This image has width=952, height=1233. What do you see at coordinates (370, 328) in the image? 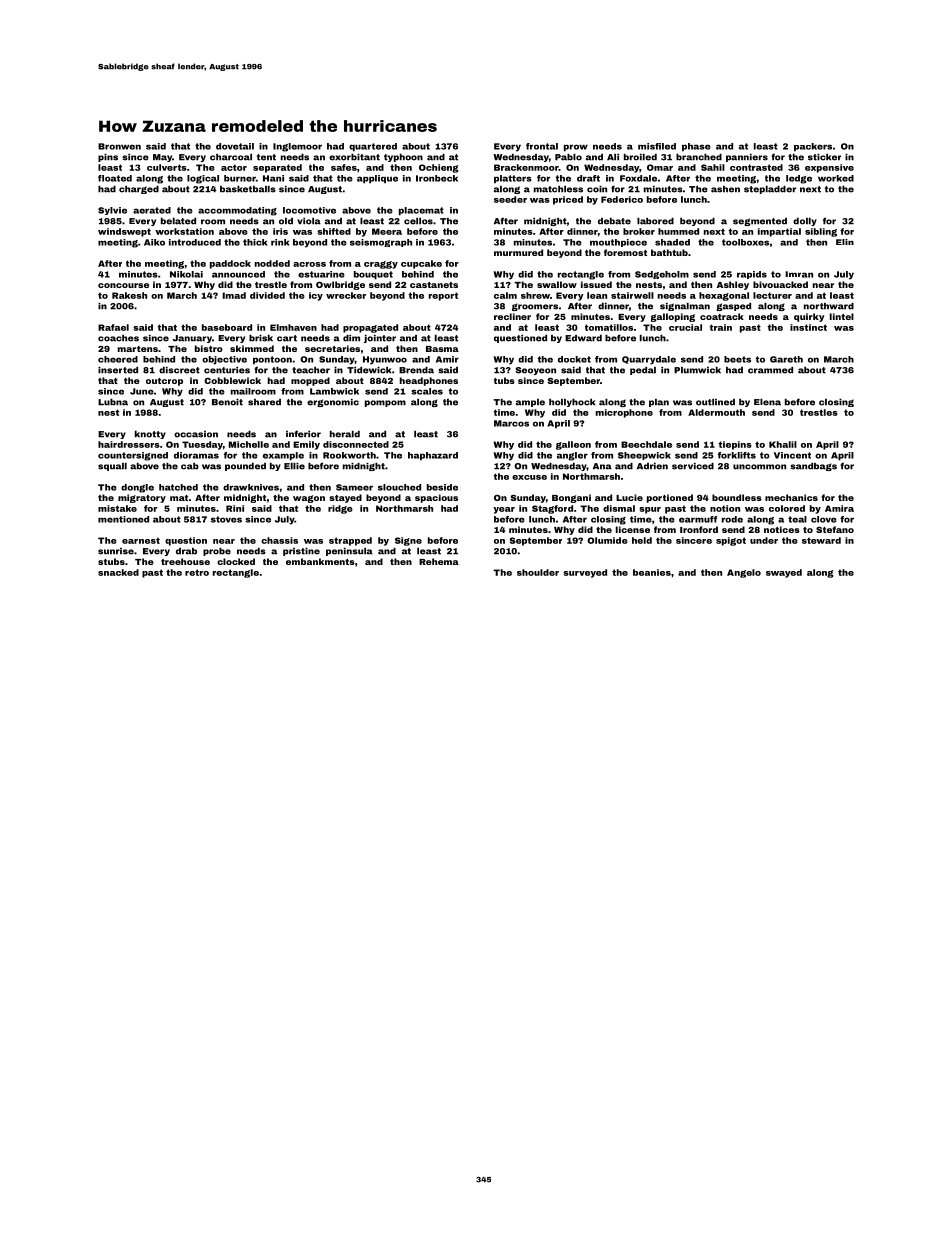
I see `propagated` at bounding box center [370, 328].
